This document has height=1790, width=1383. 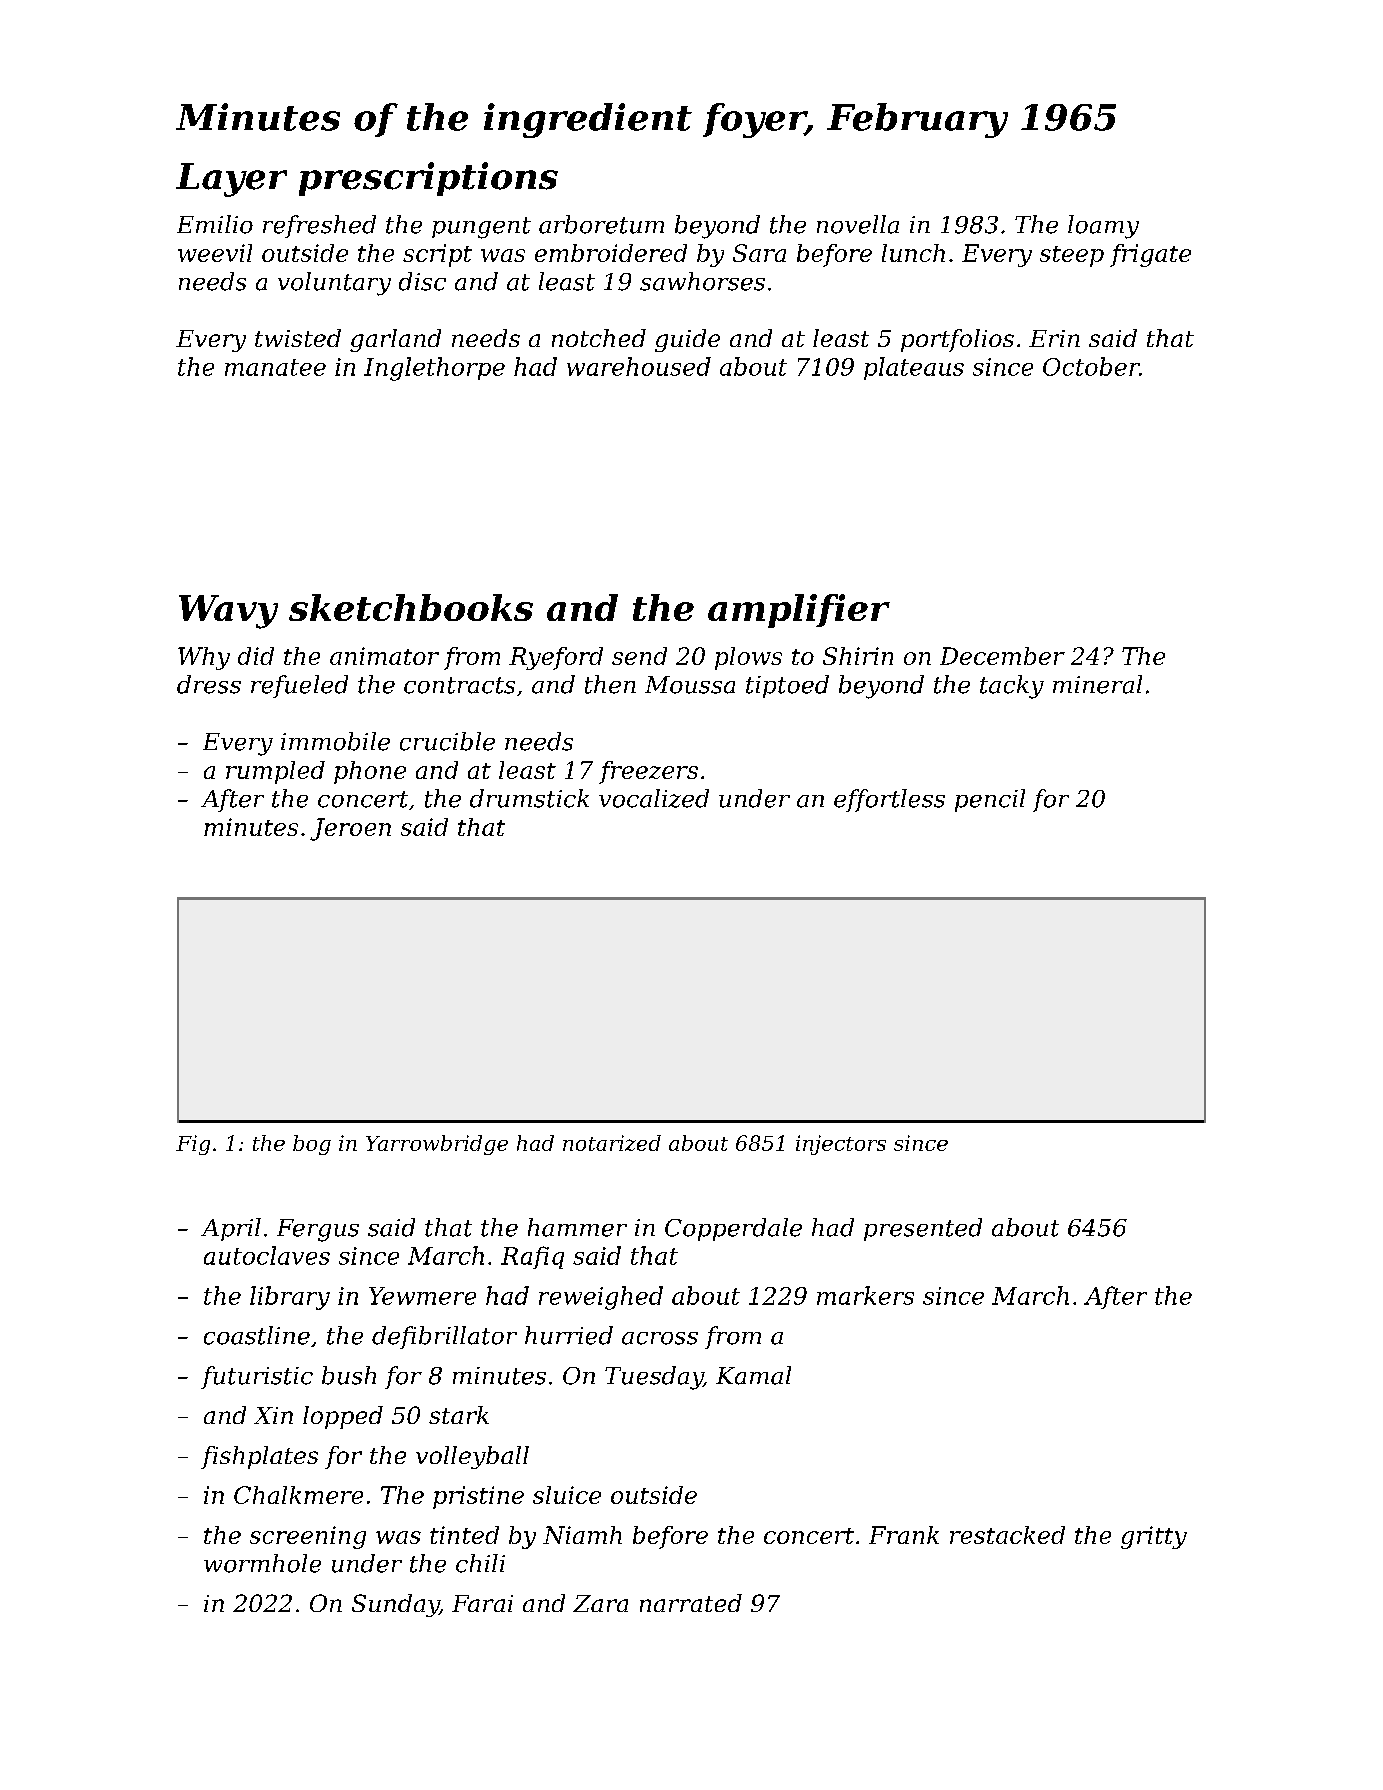 What do you see at coordinates (350, 829) in the document?
I see `Jeroen` at bounding box center [350, 829].
